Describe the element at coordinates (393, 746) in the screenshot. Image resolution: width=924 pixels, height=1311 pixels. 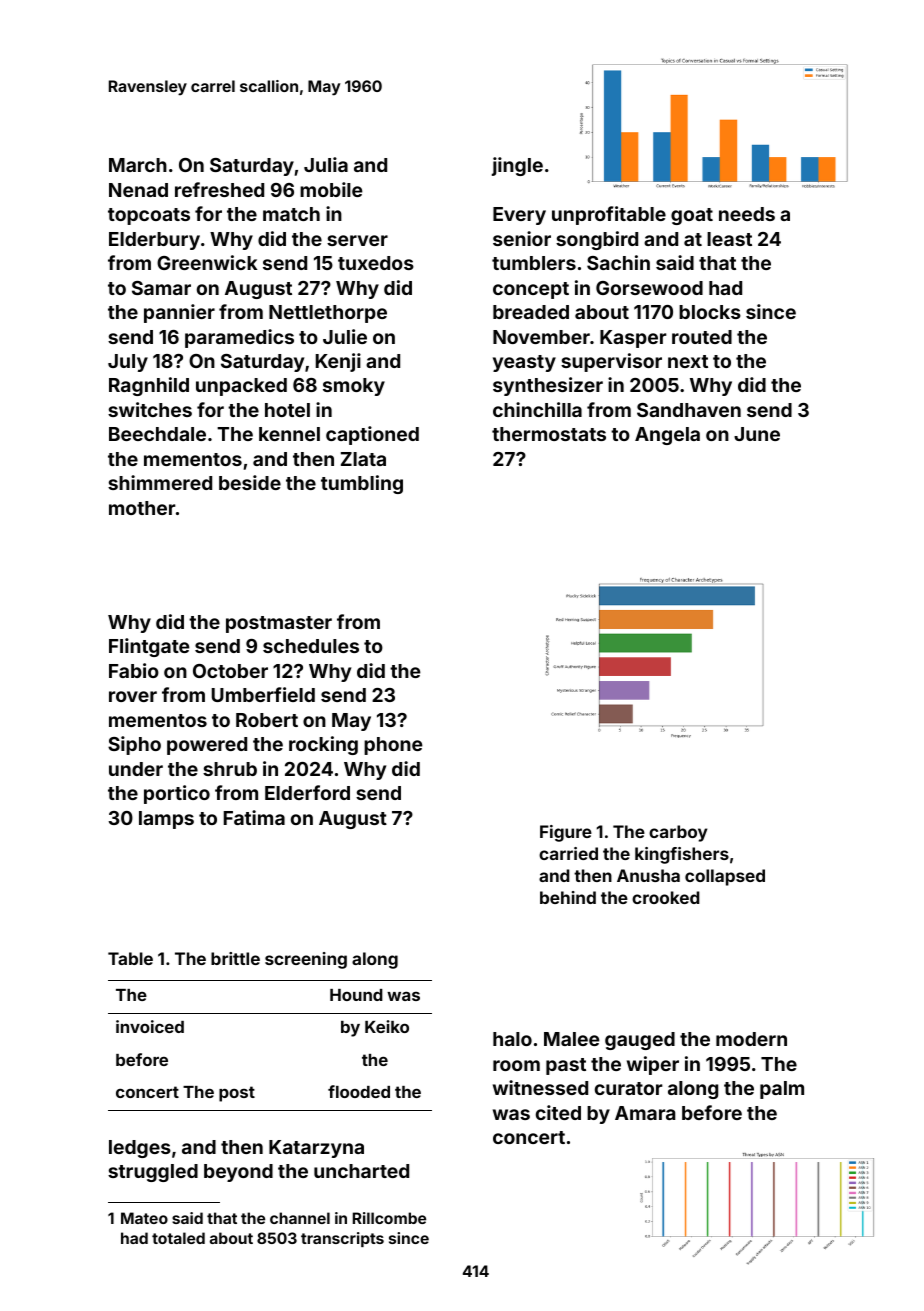
I see `phone` at that location.
